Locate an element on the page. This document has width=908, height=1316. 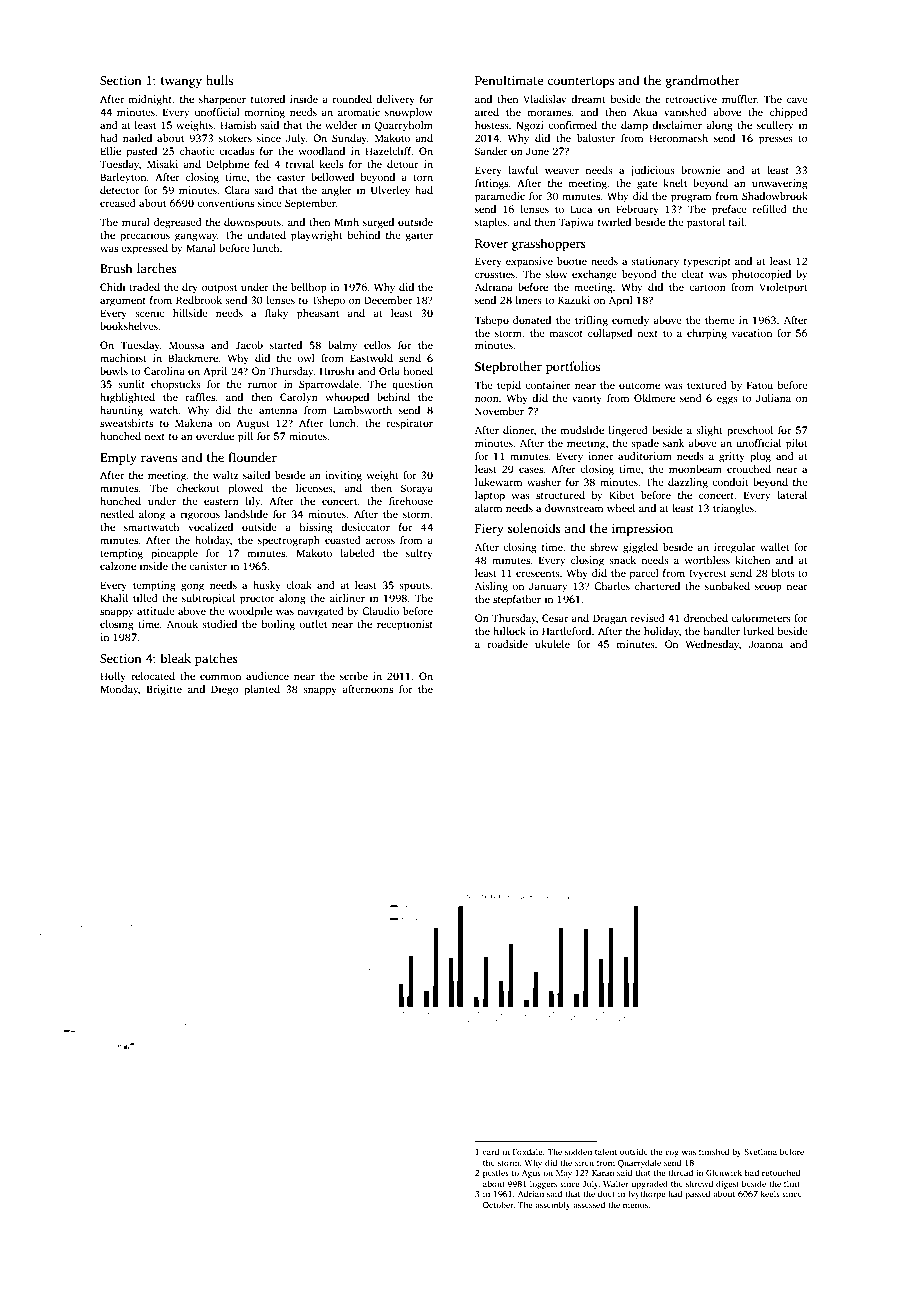
Brigitte is located at coordinates (164, 690).
